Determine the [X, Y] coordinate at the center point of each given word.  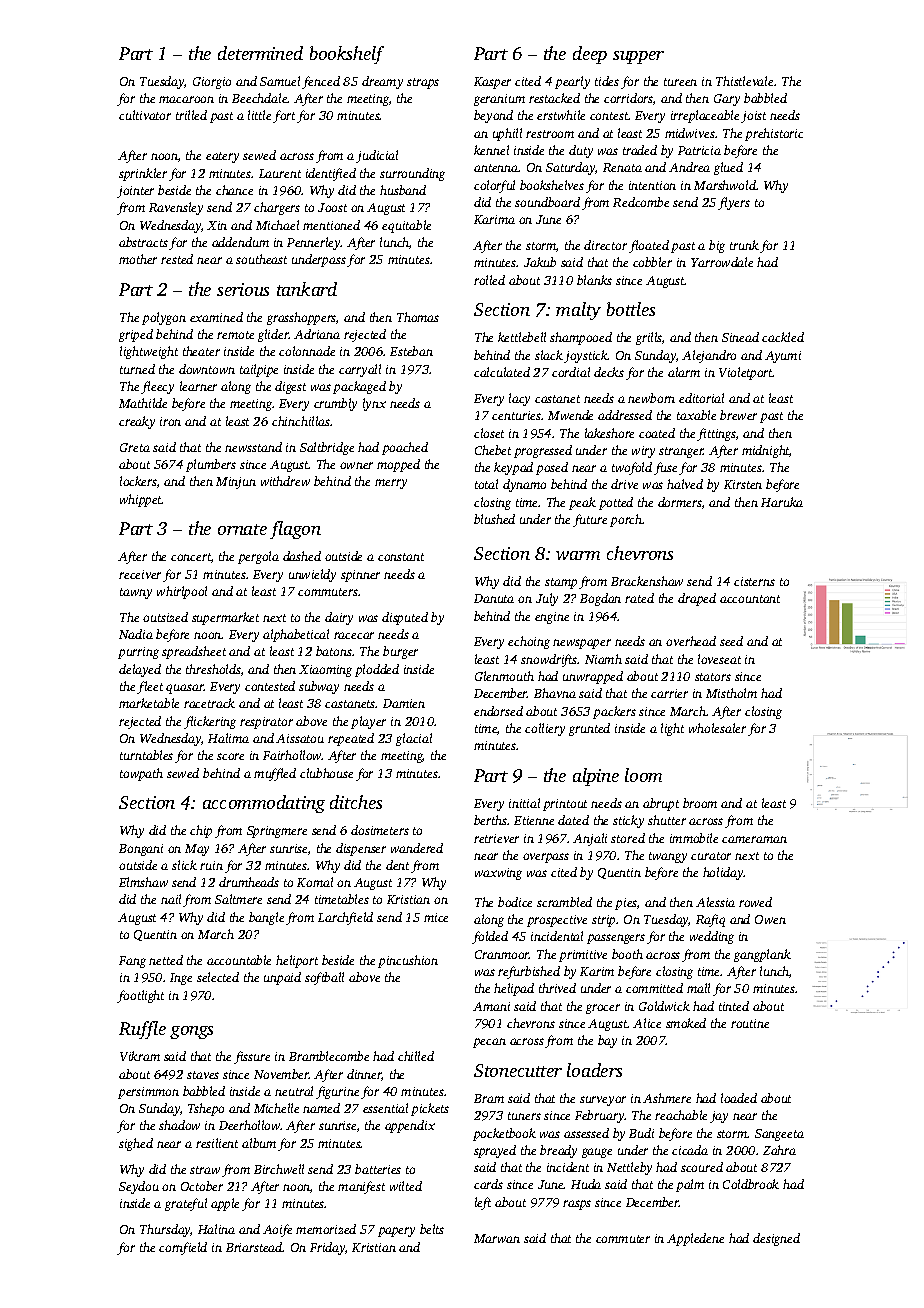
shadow [179, 1125]
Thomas [418, 317]
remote [235, 335]
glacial [414, 739]
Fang [132, 962]
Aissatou [300, 738]
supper [638, 57]
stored [628, 838]
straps [423, 83]
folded [490, 937]
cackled [783, 337]
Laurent [280, 173]
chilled [416, 1056]
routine [750, 1023]
